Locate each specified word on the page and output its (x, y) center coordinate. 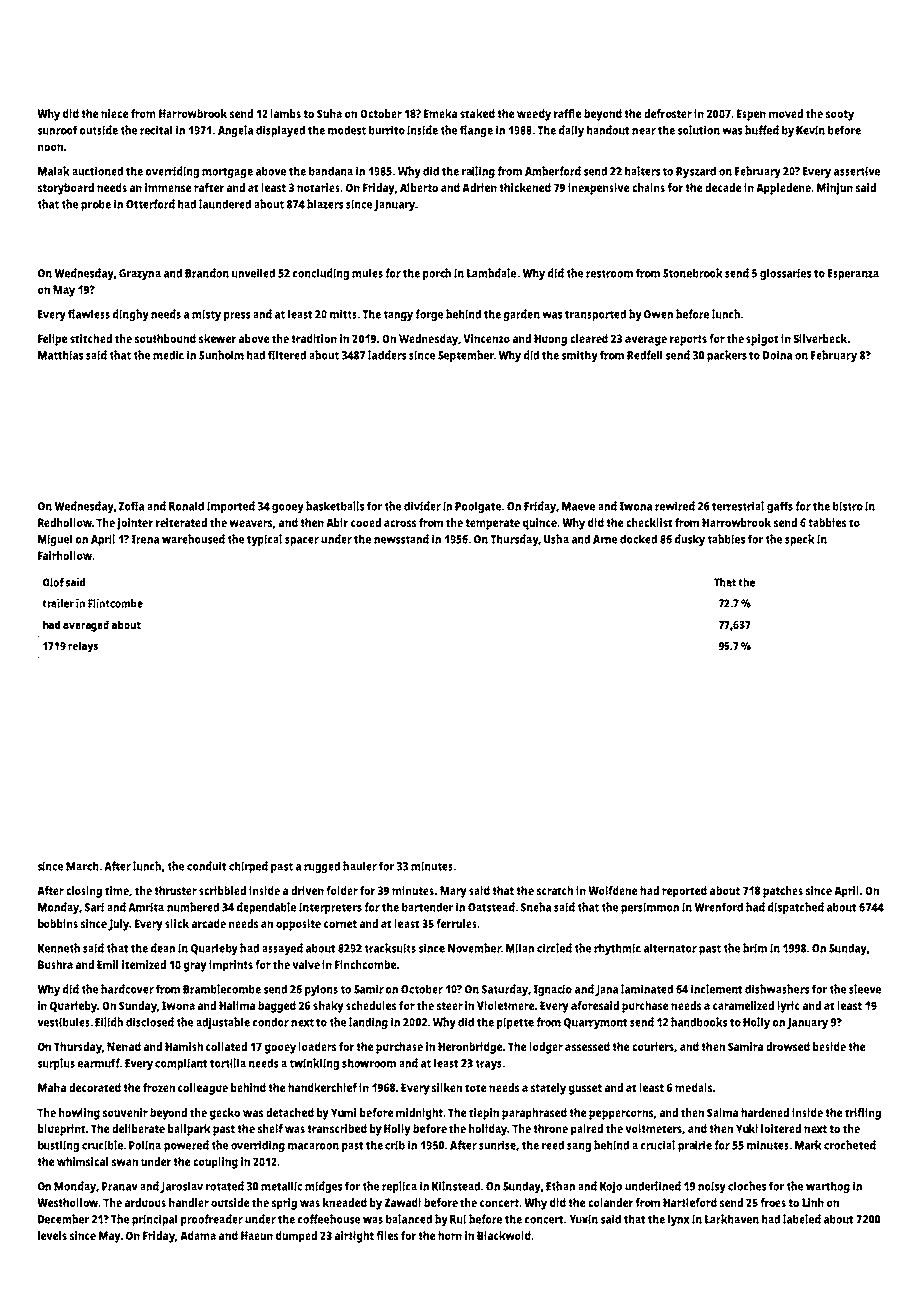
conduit (206, 866)
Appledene (783, 189)
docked (638, 539)
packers (727, 356)
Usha (556, 539)
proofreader (212, 1220)
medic (168, 355)
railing (478, 172)
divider (422, 506)
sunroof (58, 130)
